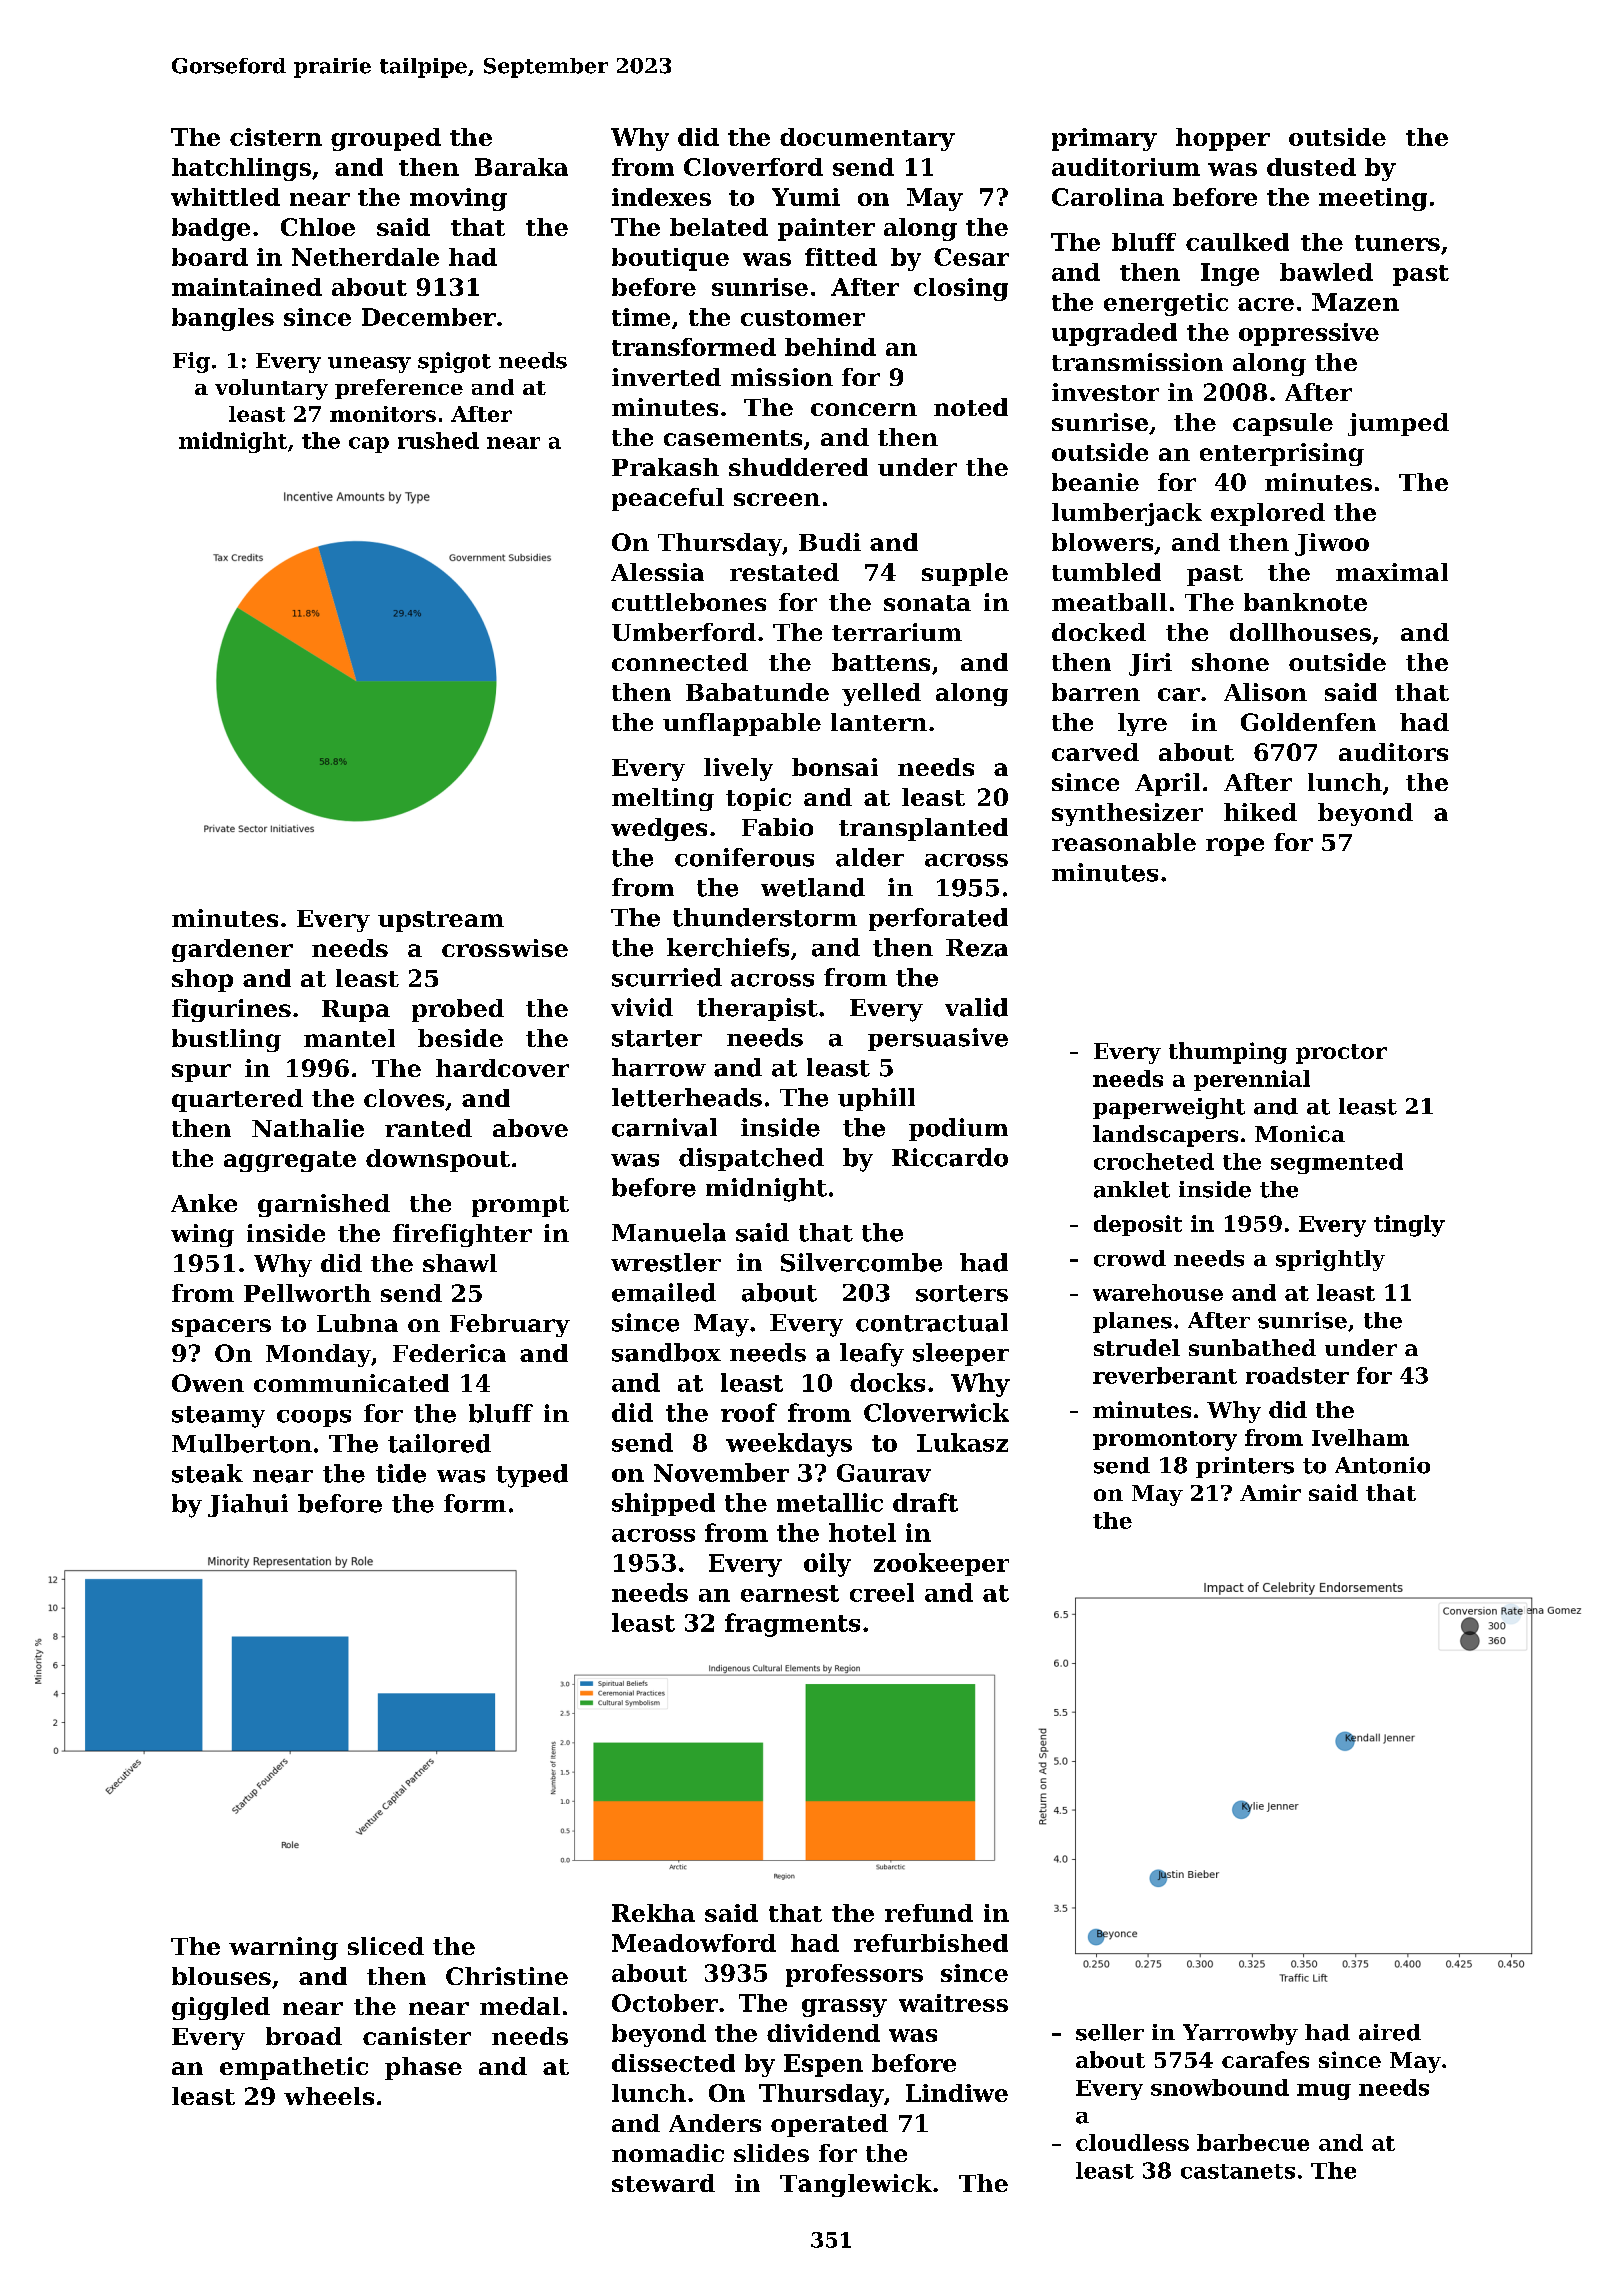  What do you see at coordinates (882, 1592) in the screenshot?
I see `creel` at bounding box center [882, 1592].
